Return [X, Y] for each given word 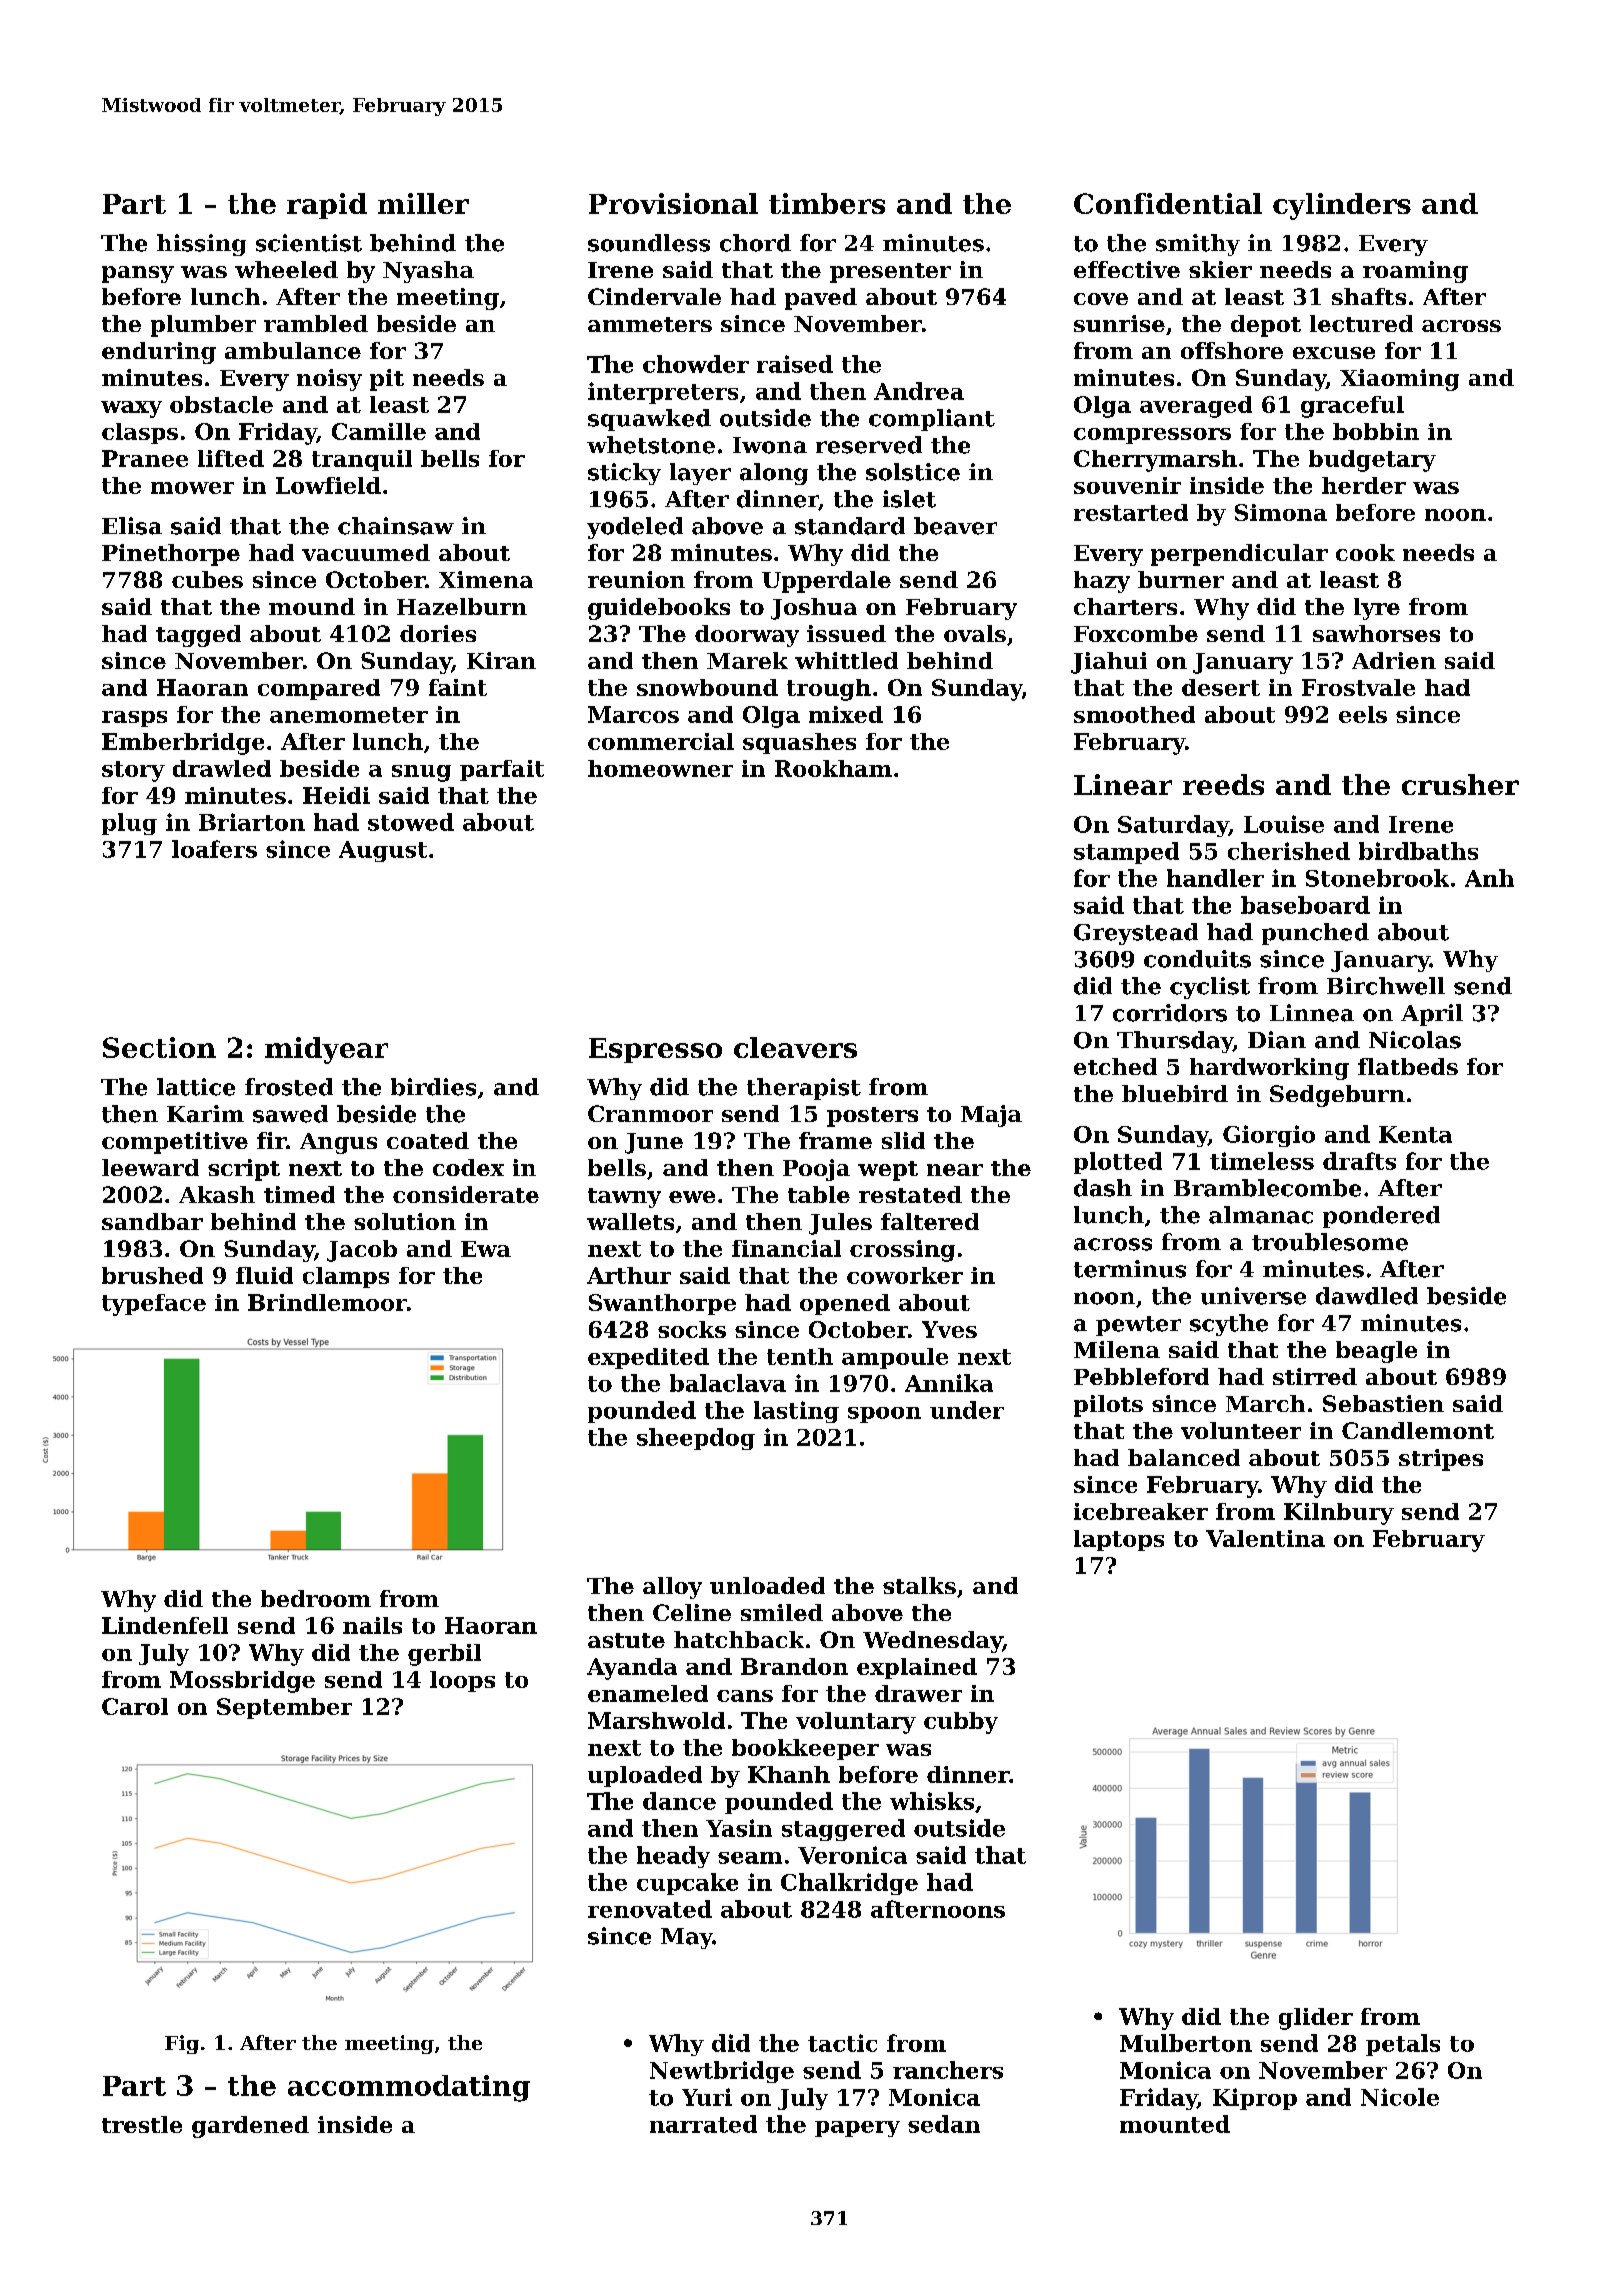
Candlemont [1418, 1430]
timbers [827, 203]
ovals [975, 633]
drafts [1359, 1161]
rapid [327, 206]
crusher [1460, 784]
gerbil [444, 1655]
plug [129, 824]
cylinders [1342, 206]
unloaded [767, 1585]
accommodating [409, 2088]
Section [159, 1047]
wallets [630, 1221]
